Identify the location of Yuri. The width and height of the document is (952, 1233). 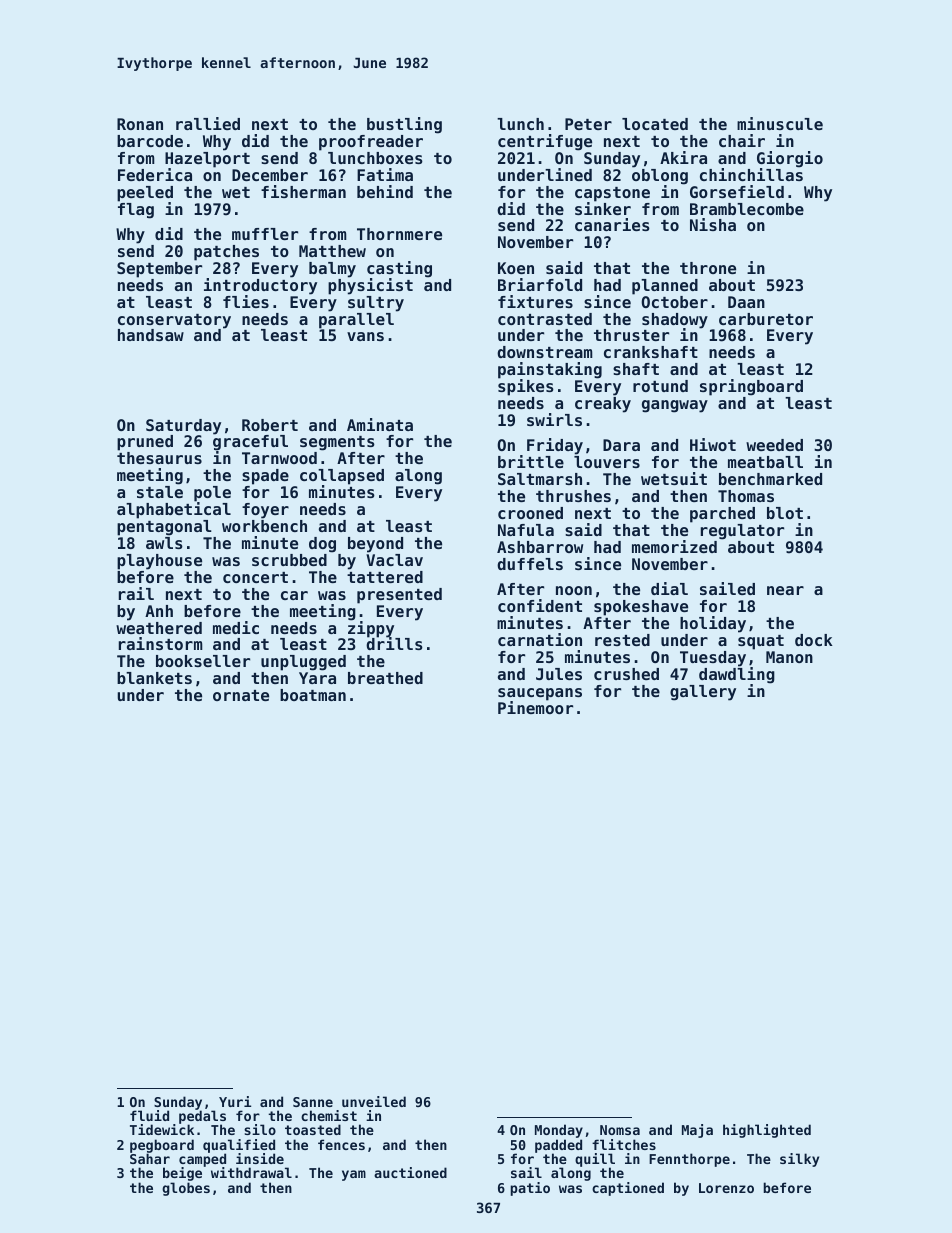
(235, 1101).
